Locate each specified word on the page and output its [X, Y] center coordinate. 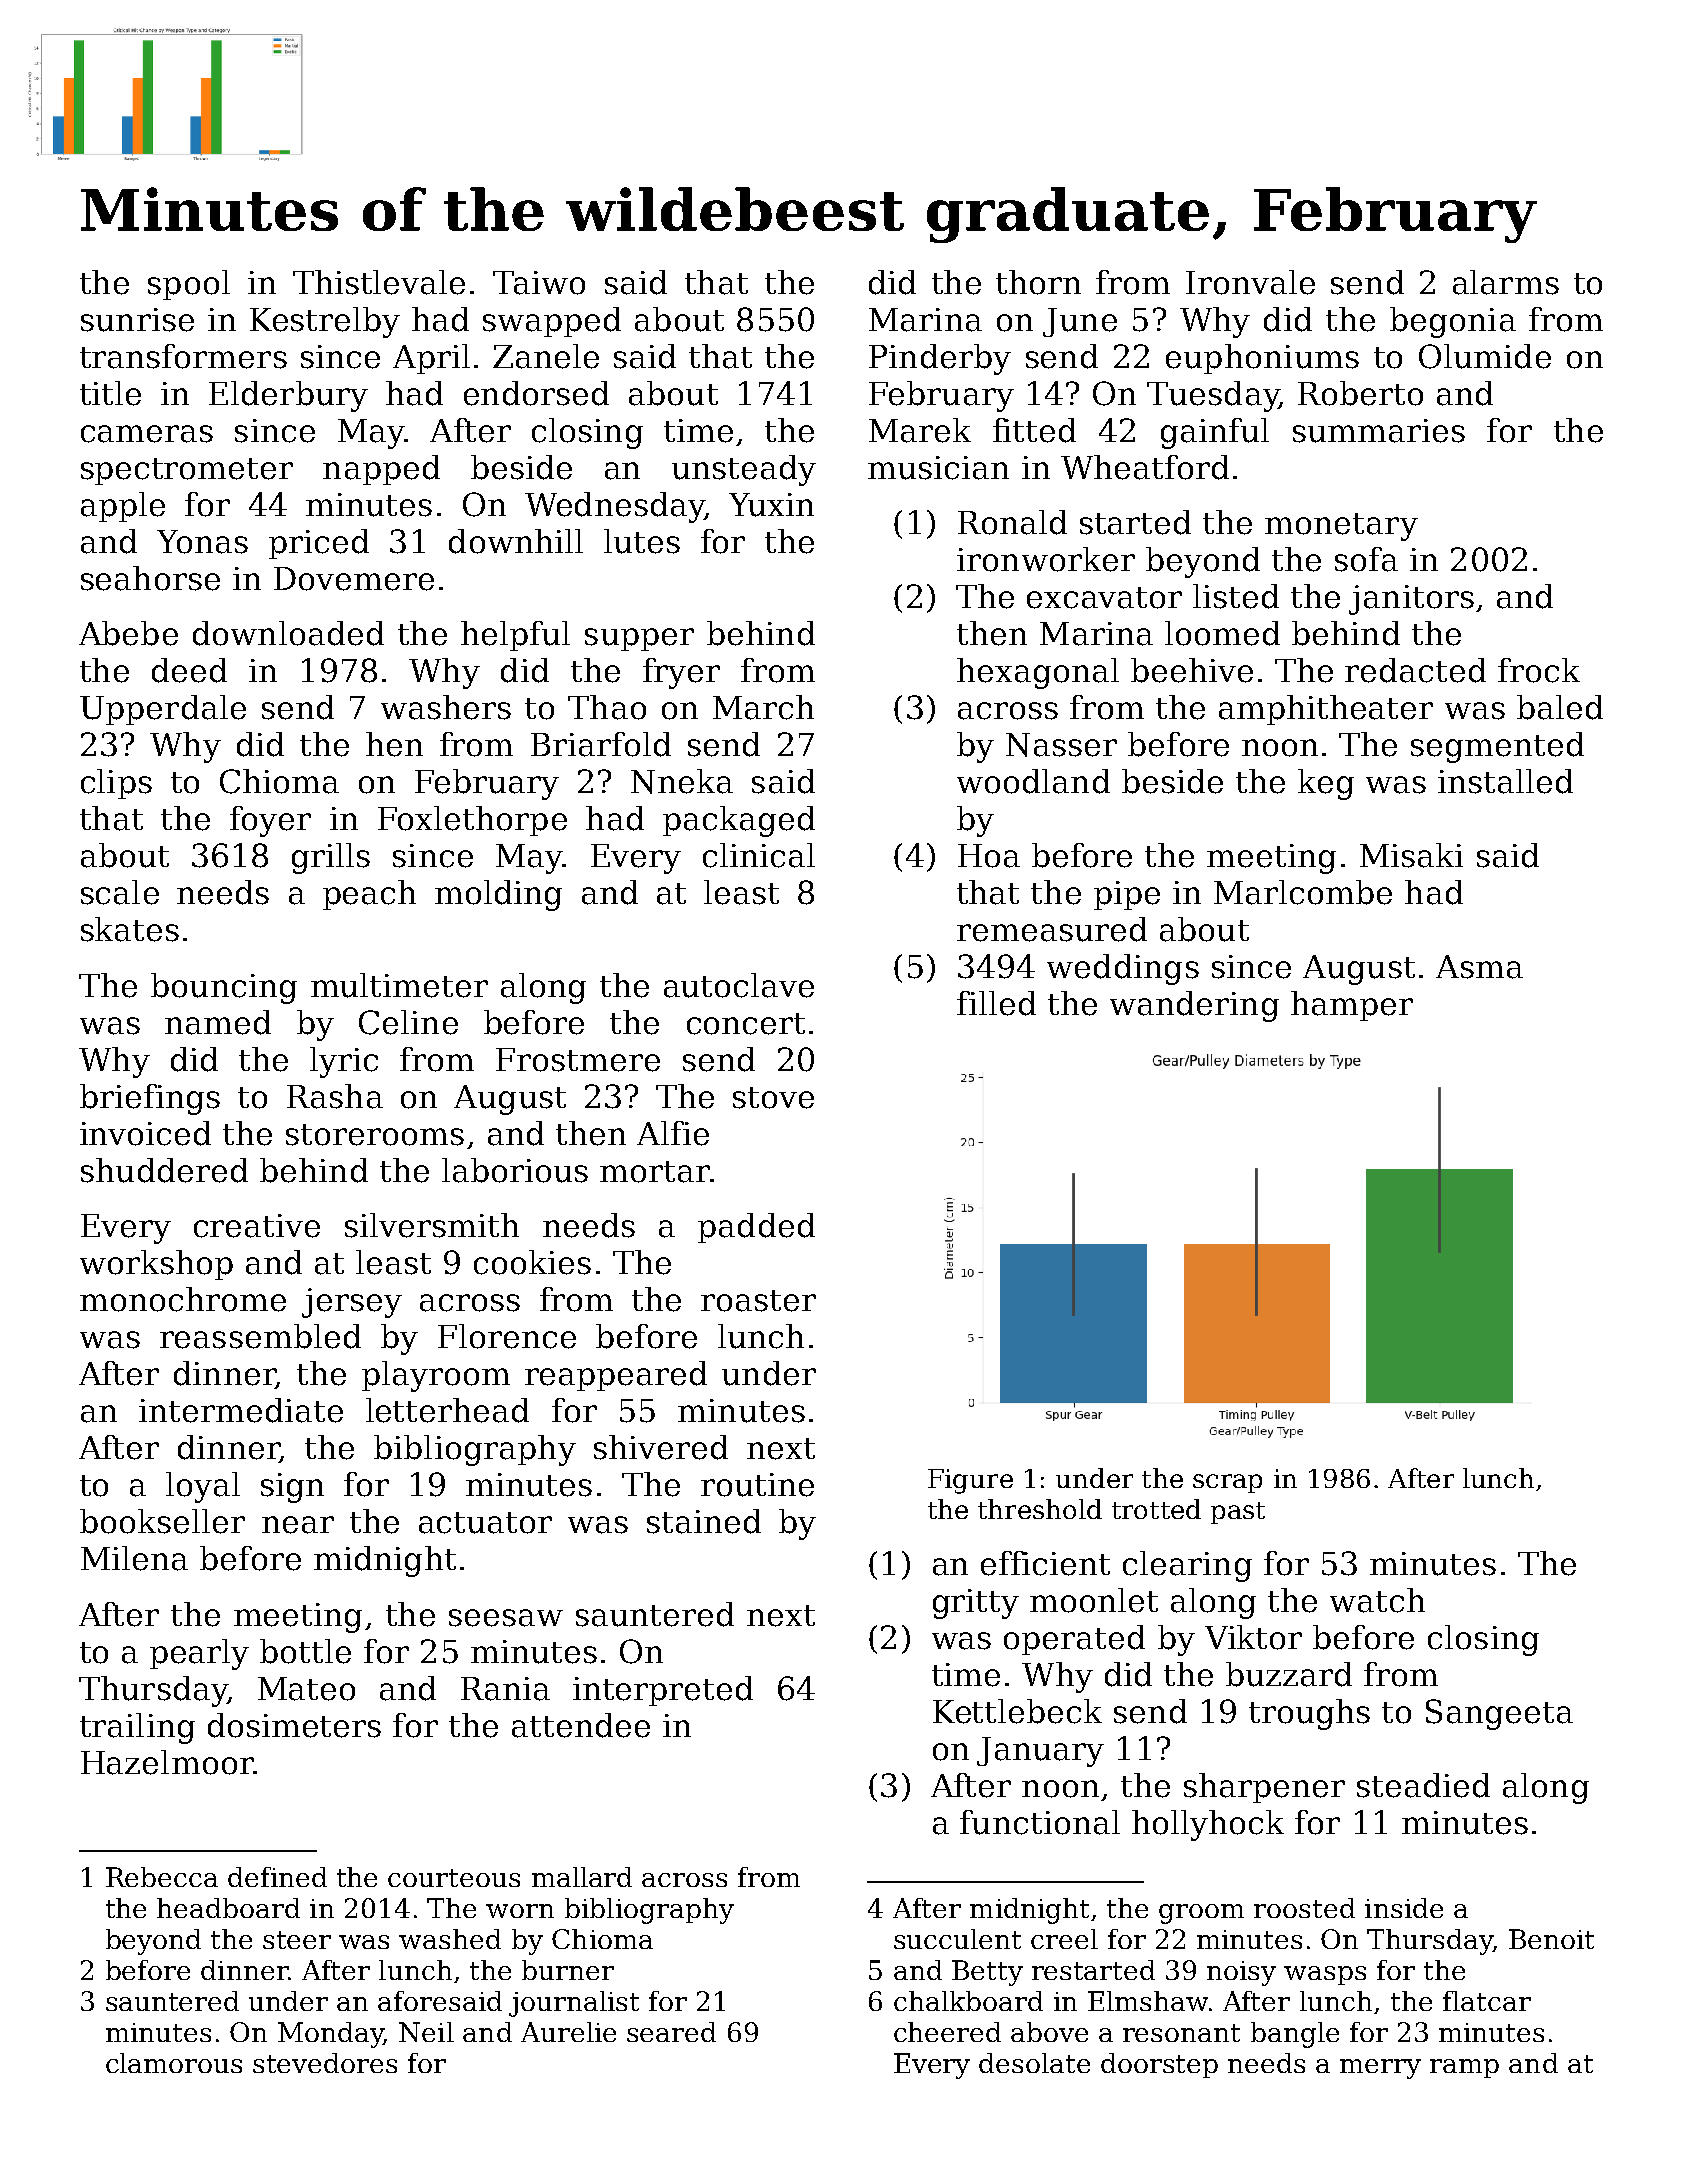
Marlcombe [1303, 892]
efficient [1045, 1563]
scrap [1227, 1483]
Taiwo [539, 283]
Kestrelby [325, 322]
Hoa [989, 856]
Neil [426, 2032]
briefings [150, 1099]
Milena [134, 1558]
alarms [1506, 282]
